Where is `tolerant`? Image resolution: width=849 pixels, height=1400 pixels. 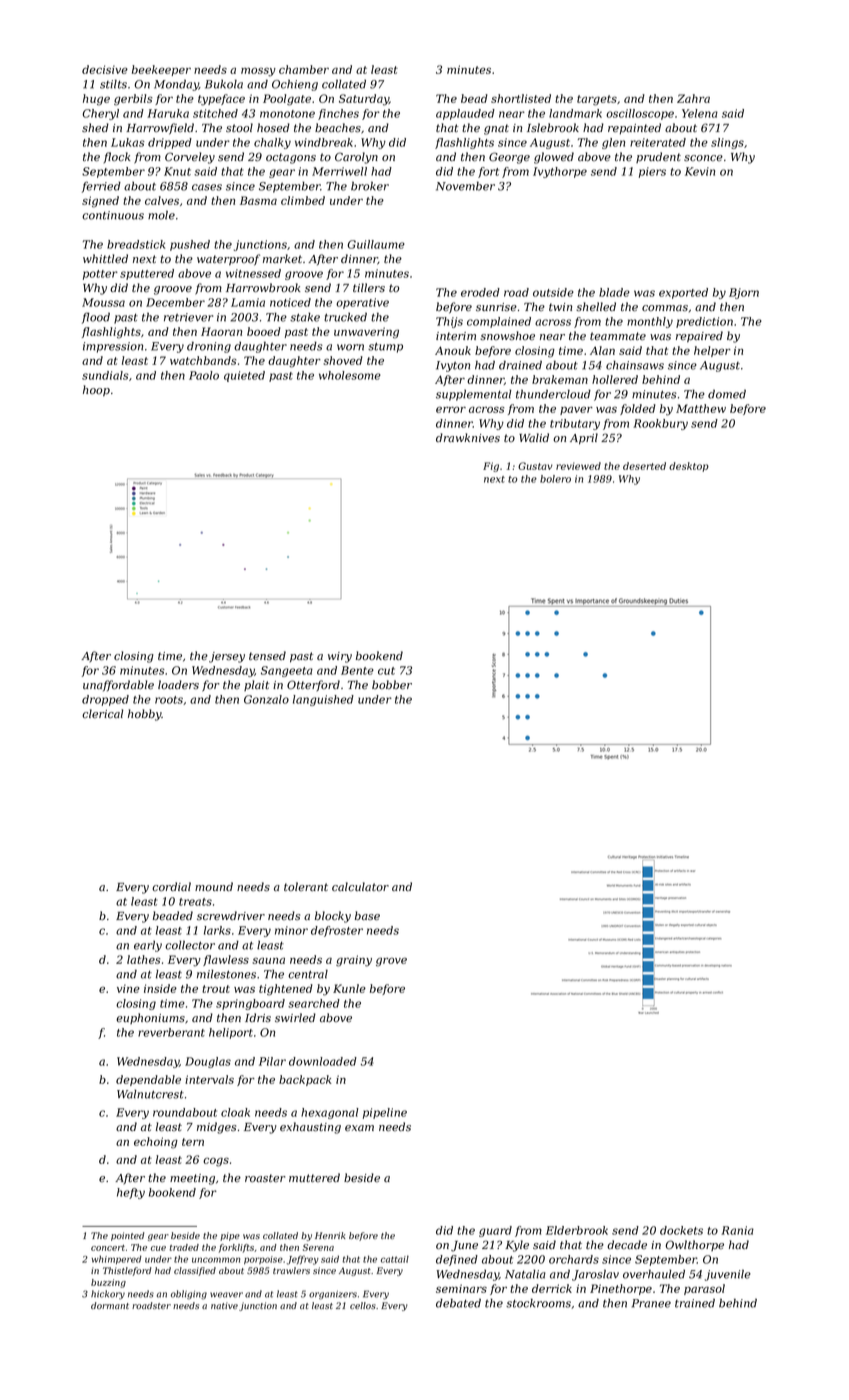
tolerant is located at coordinates (306, 886).
